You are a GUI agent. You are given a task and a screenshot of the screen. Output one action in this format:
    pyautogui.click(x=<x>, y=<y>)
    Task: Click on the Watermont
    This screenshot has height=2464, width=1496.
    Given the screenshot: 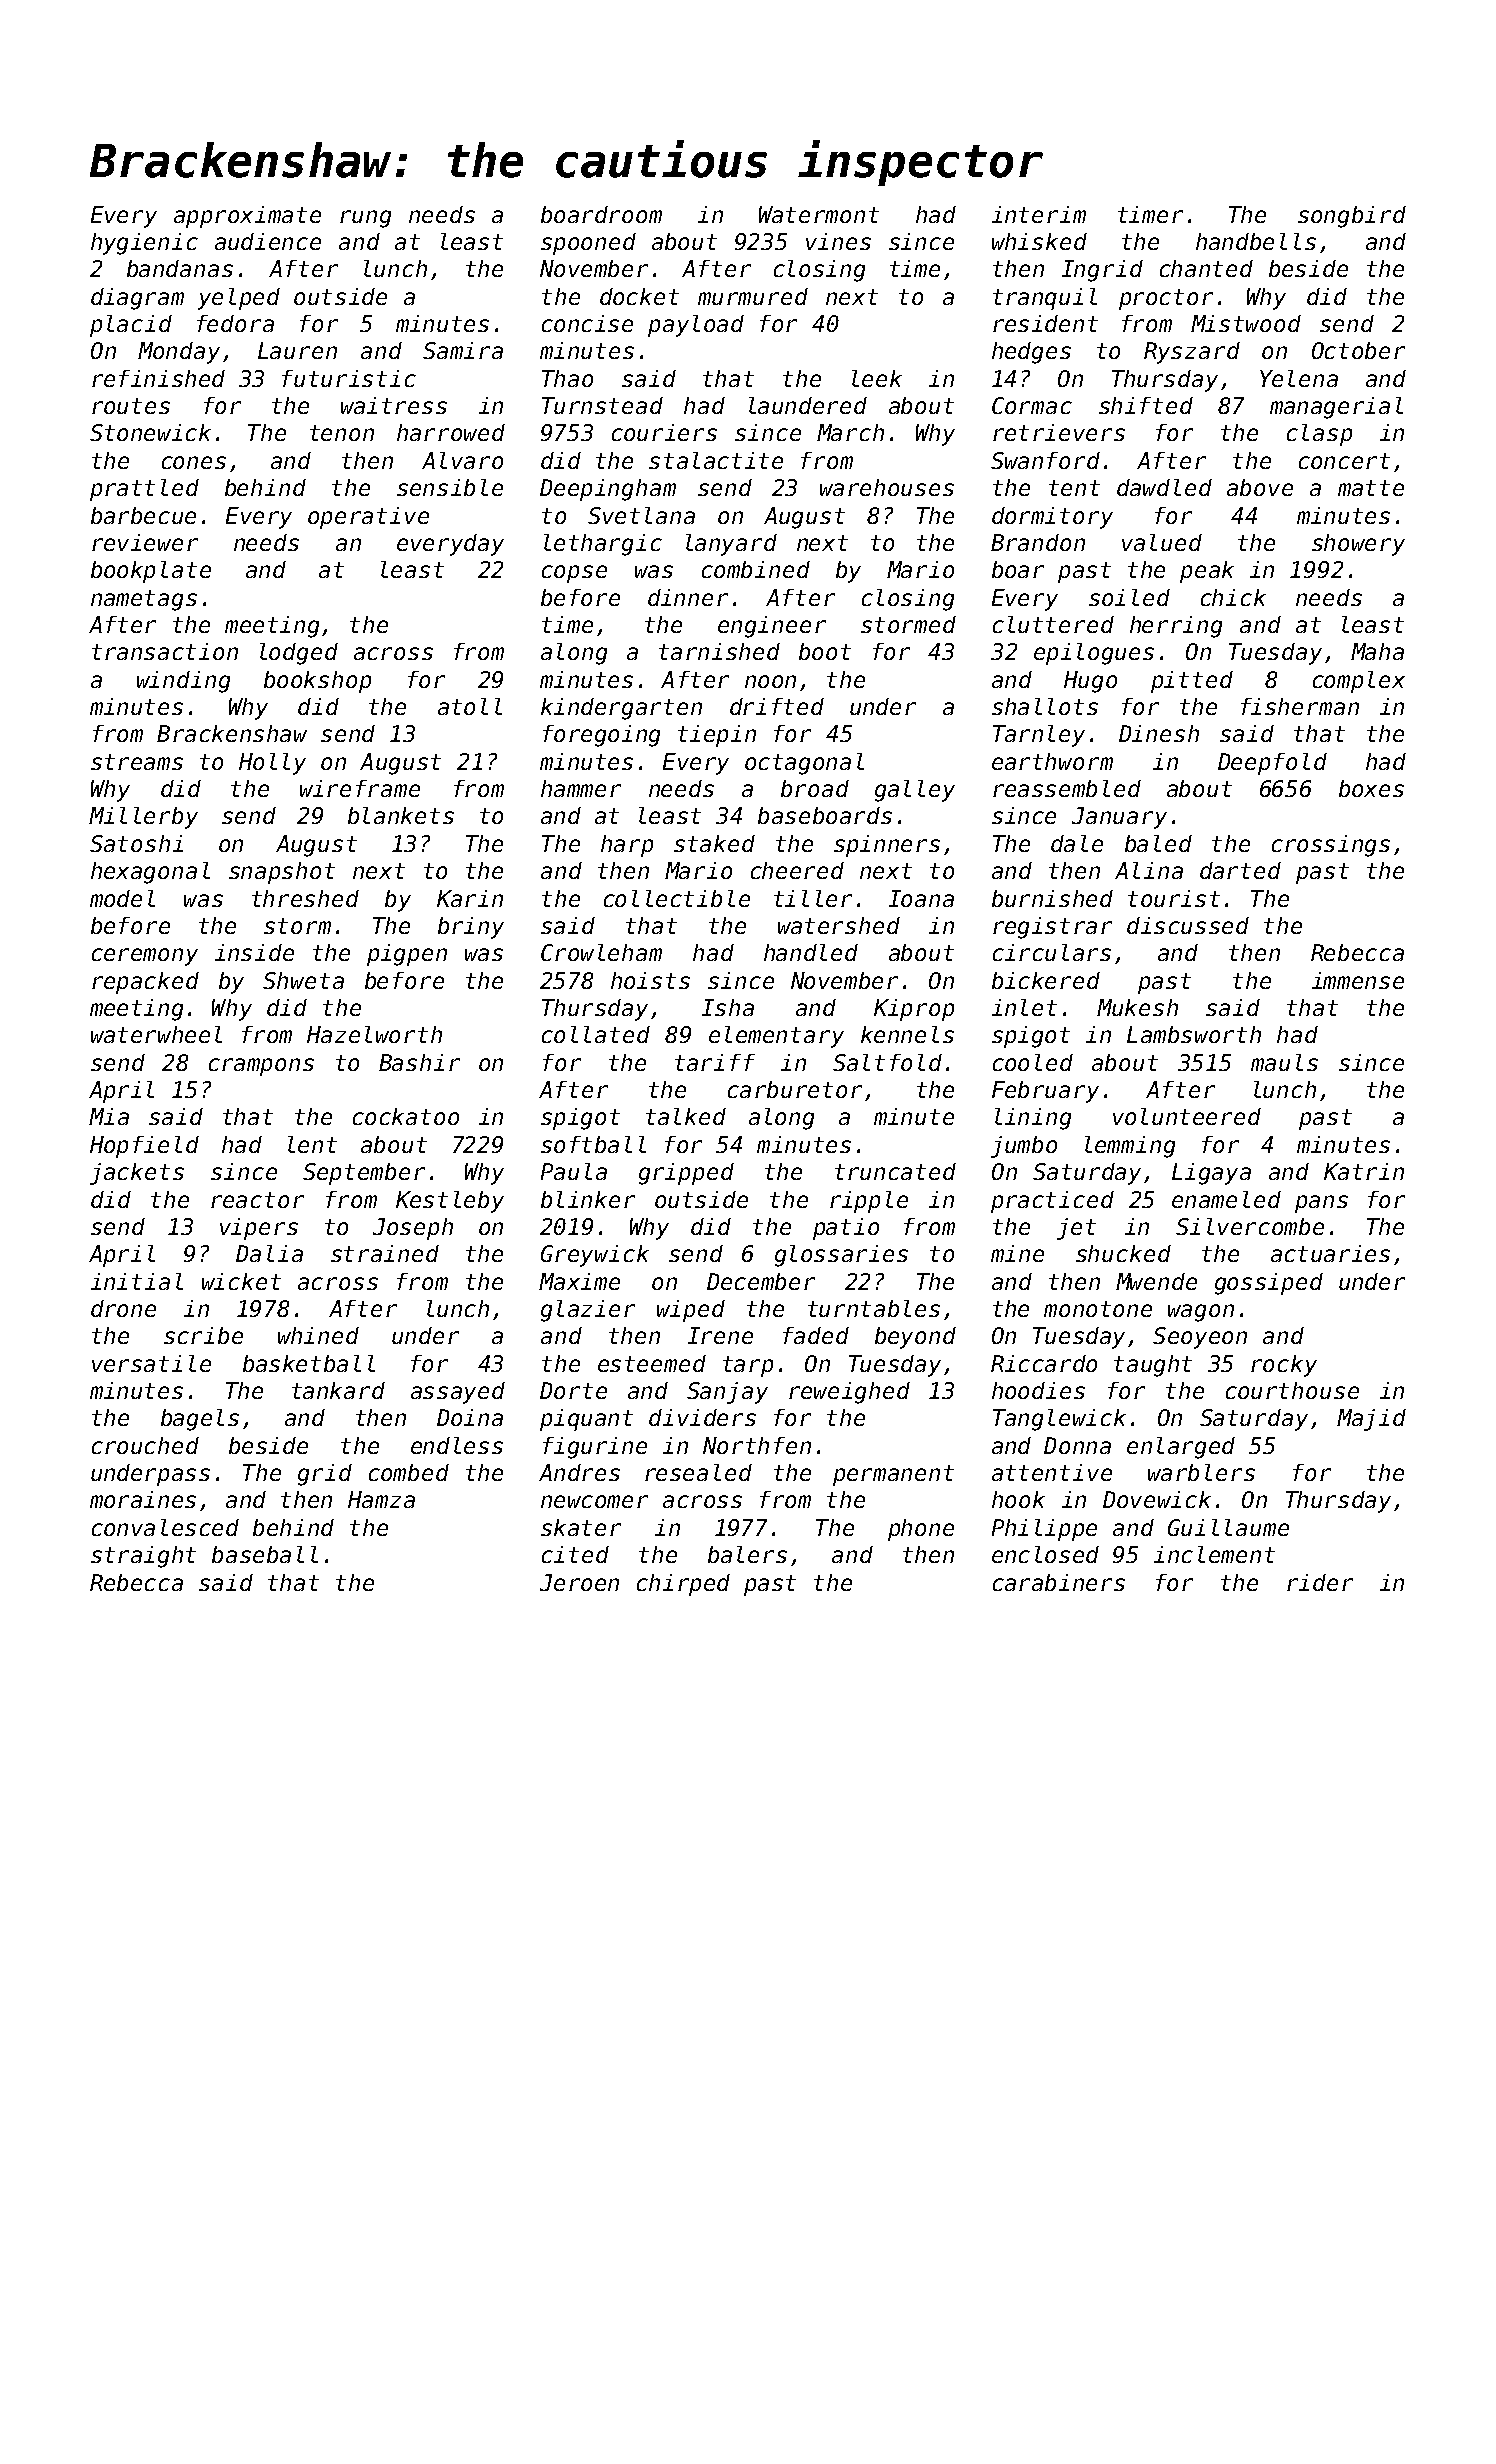 What is the action you would take?
    pyautogui.click(x=819, y=214)
